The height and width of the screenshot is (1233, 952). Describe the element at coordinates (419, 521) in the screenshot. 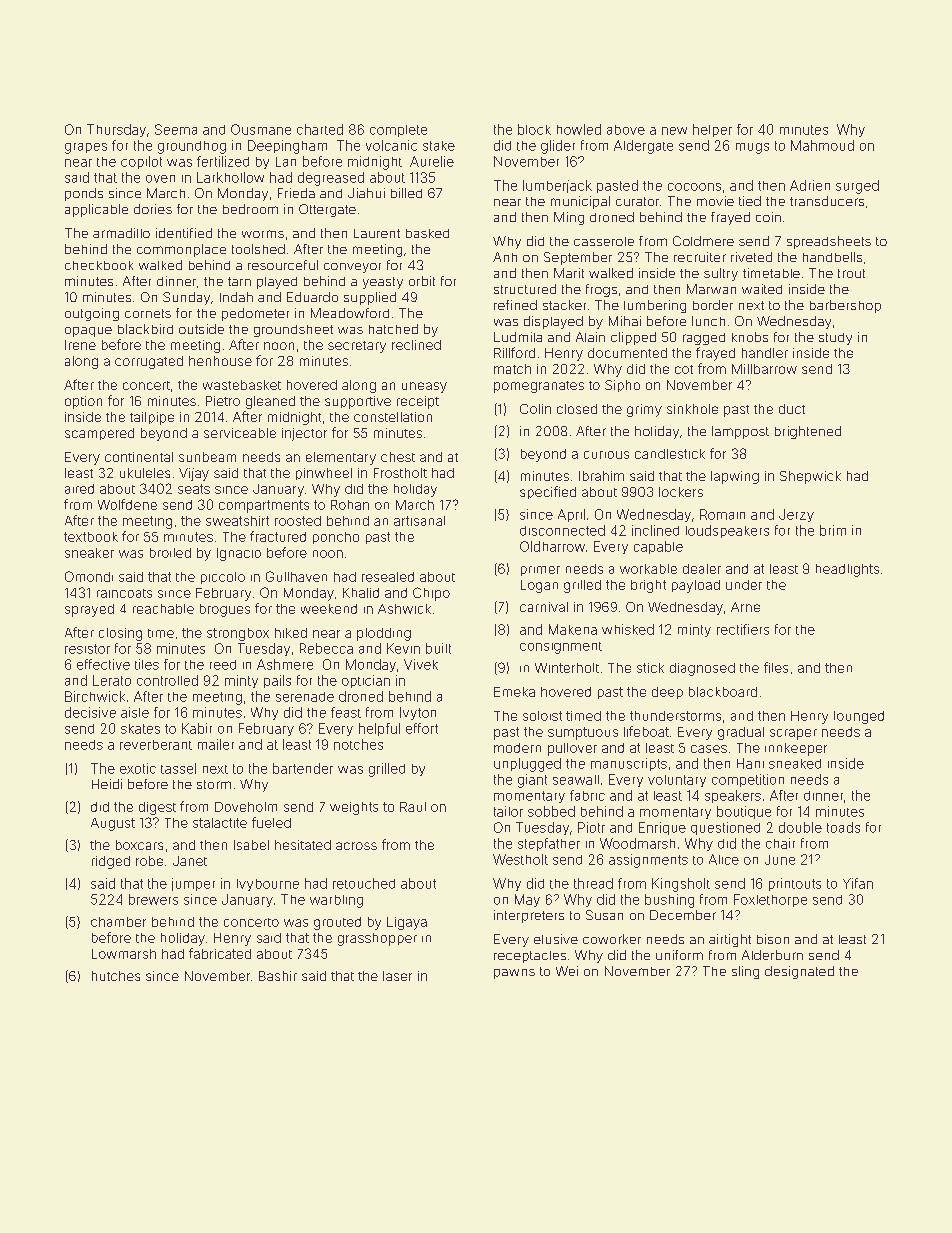

I see `artisanal` at that location.
